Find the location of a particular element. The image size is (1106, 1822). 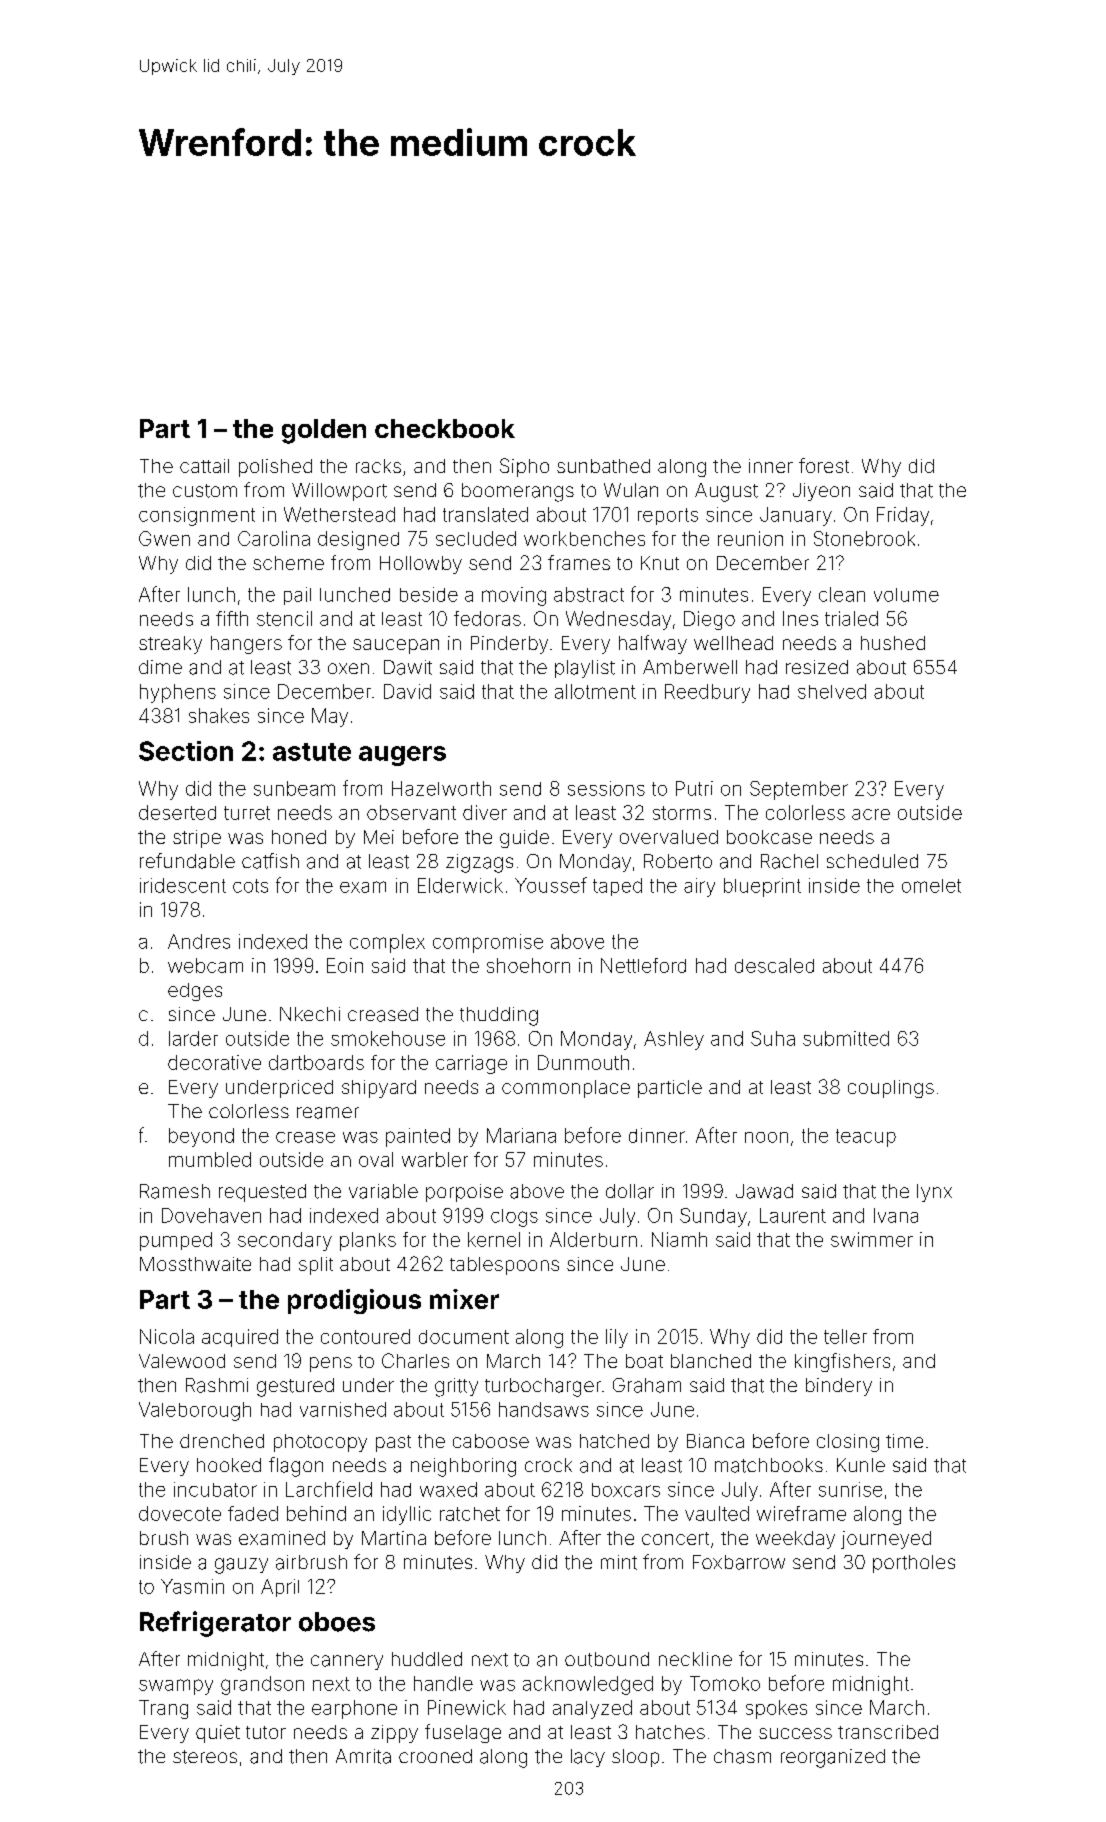

swampy is located at coordinates (176, 1687).
